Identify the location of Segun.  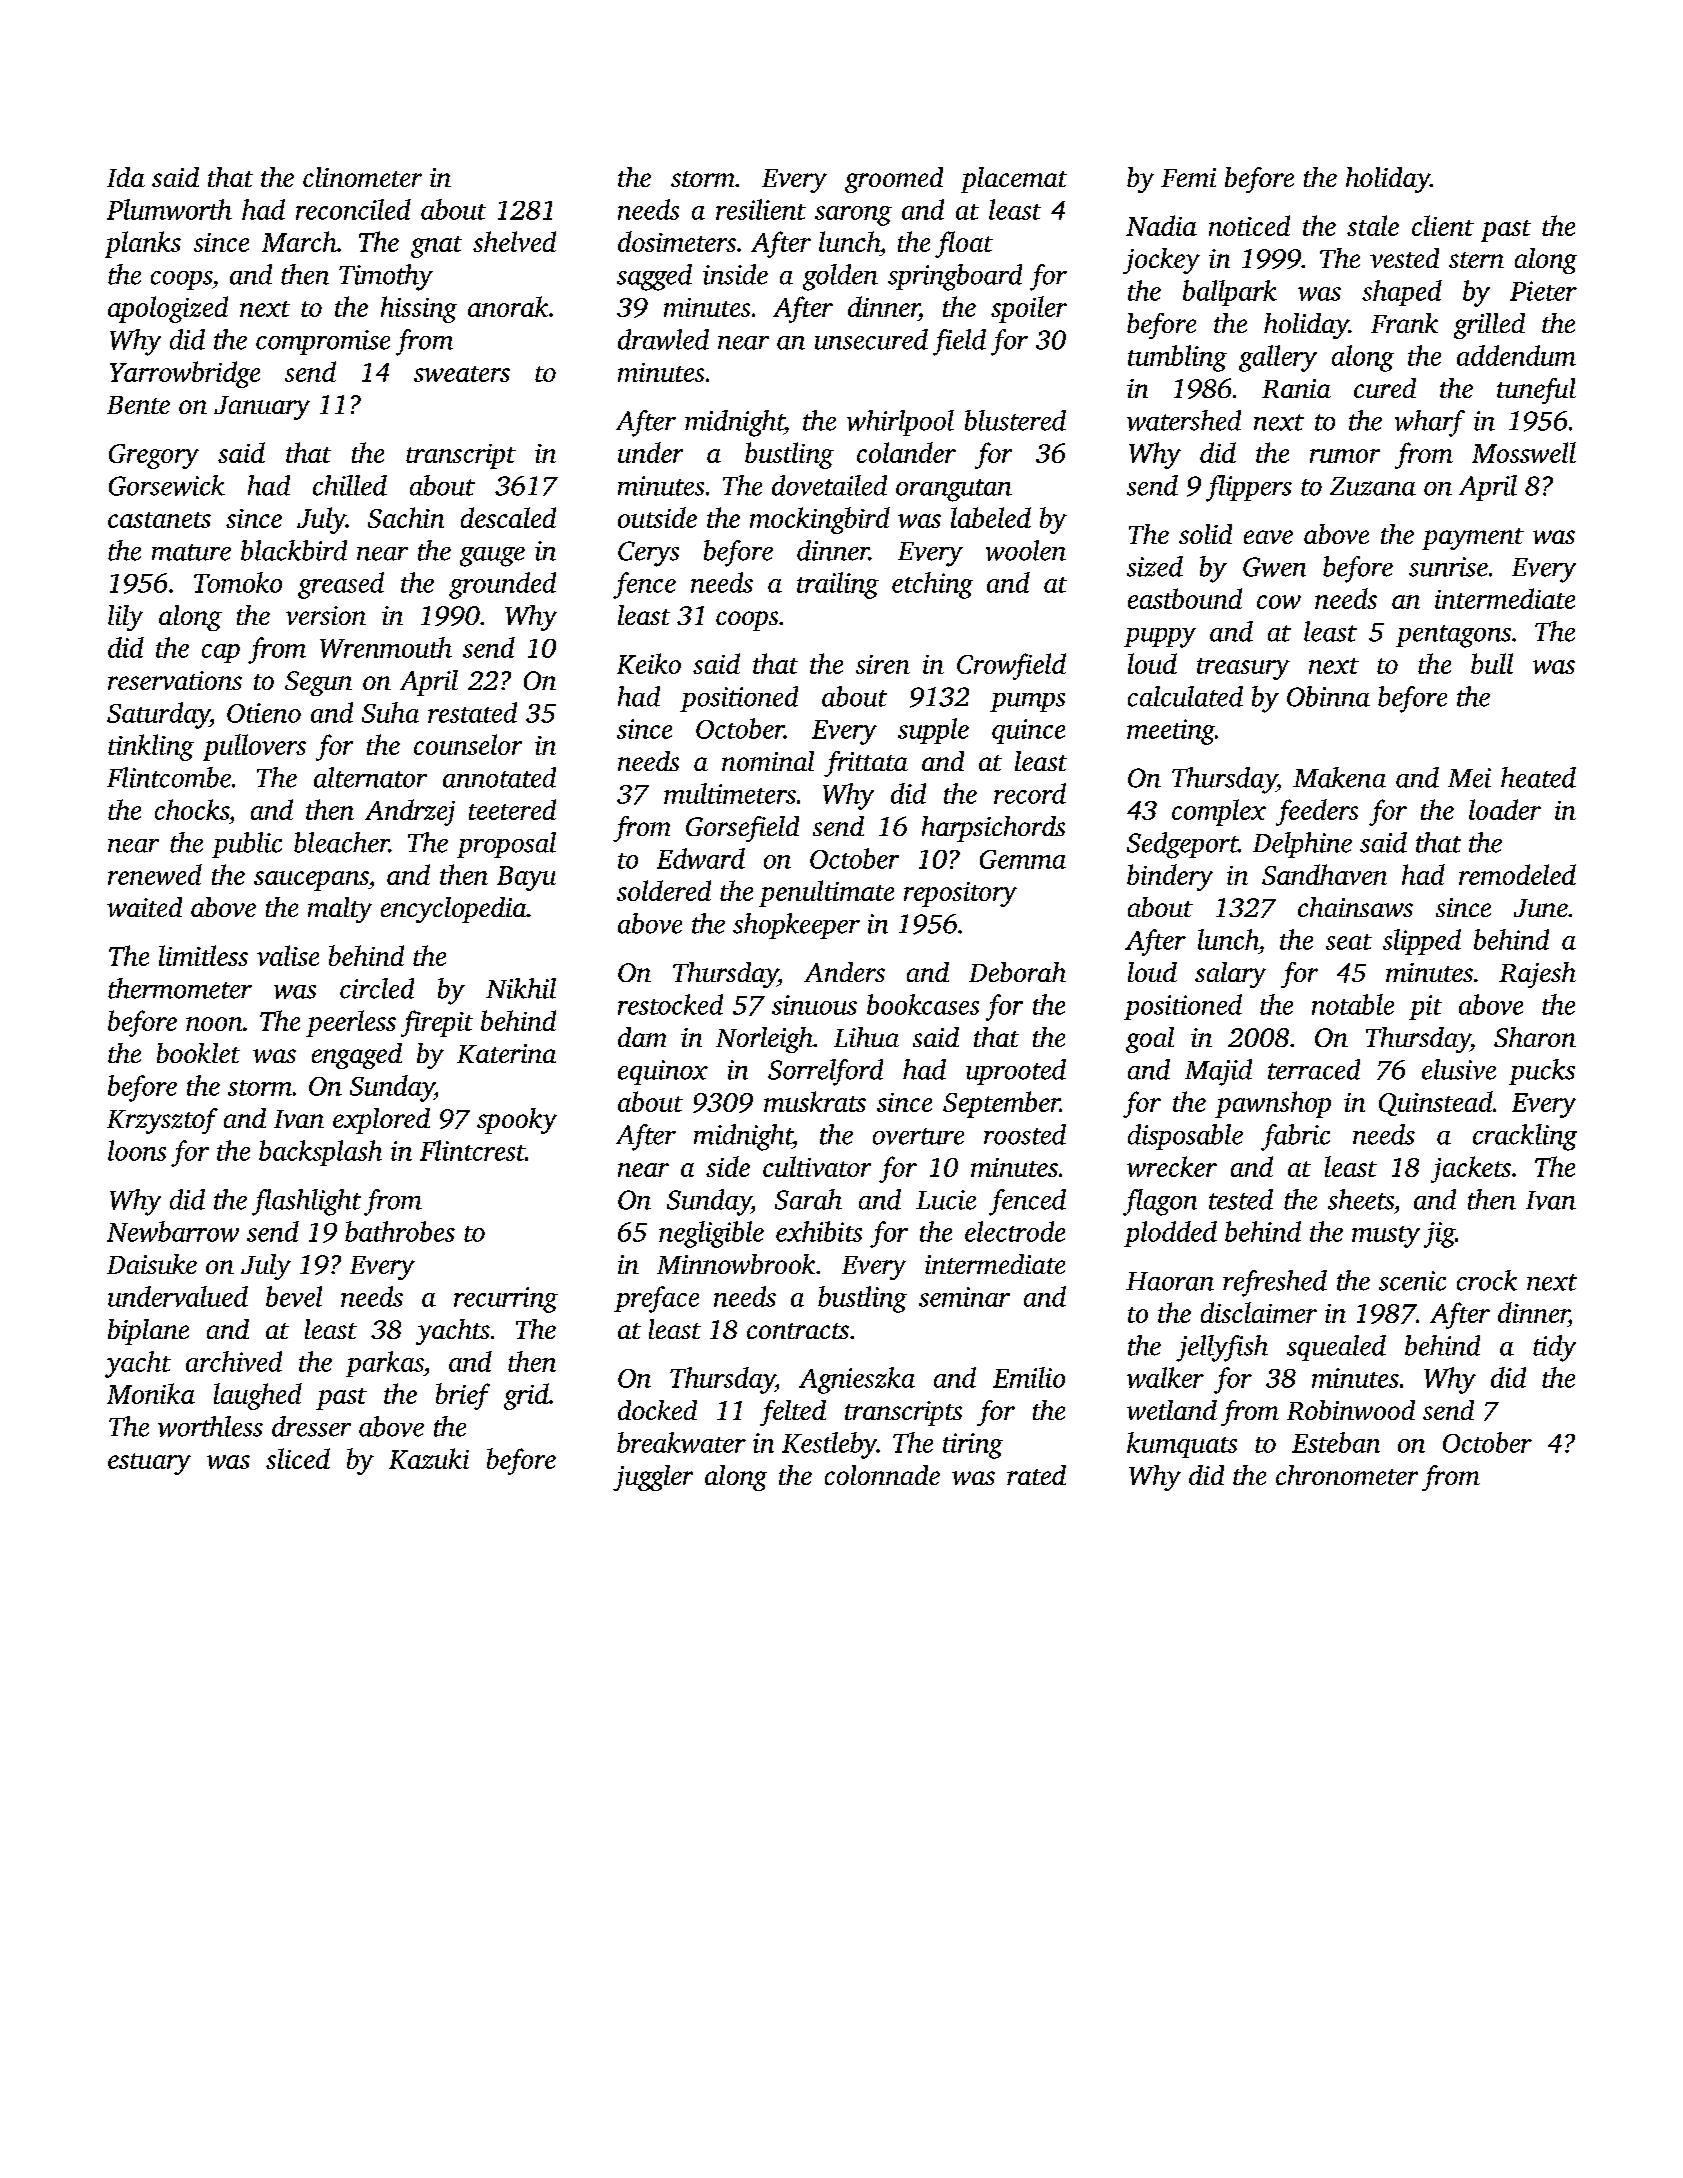
(318, 683).
